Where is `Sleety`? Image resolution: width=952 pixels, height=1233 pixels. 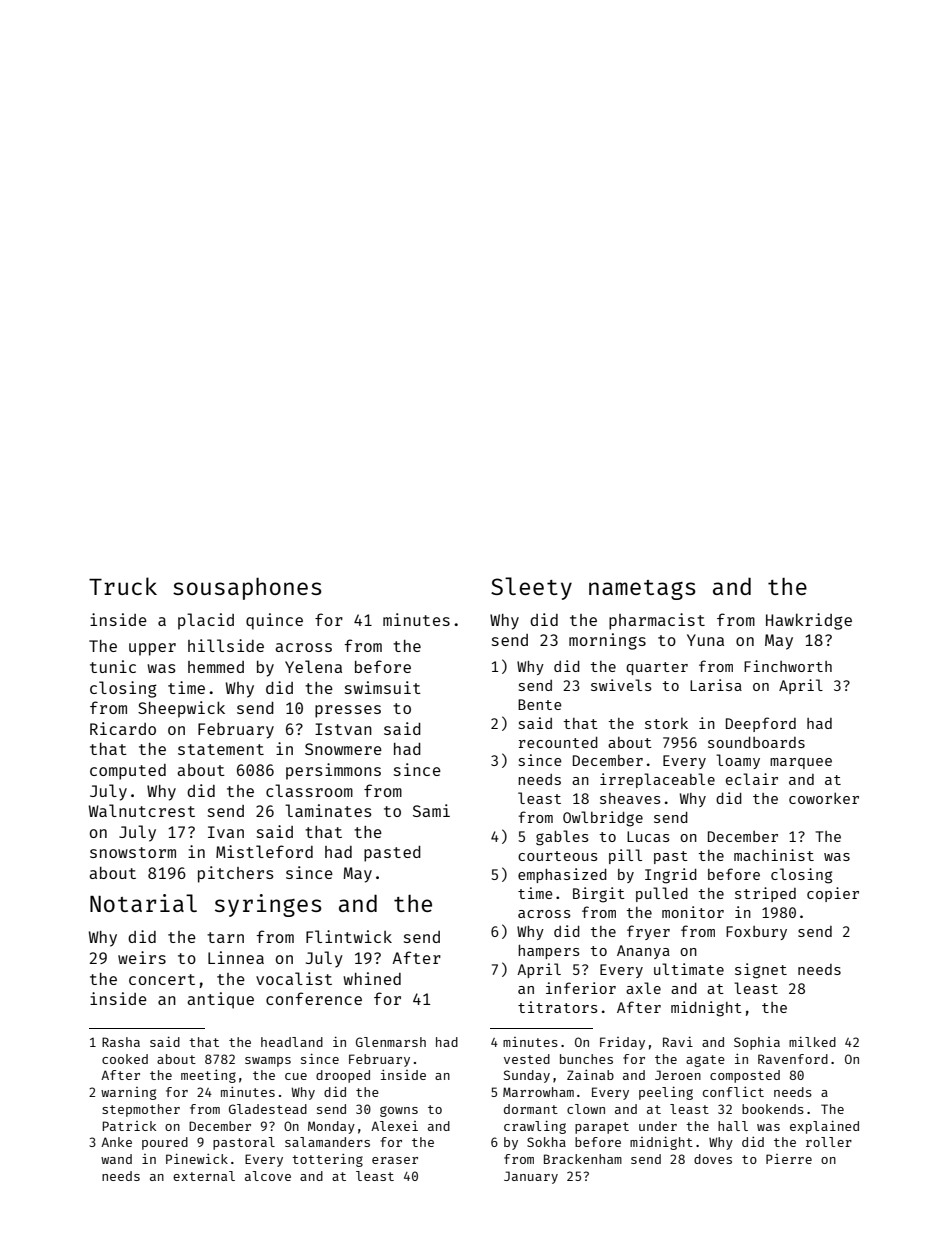 Sleety is located at coordinates (531, 588).
